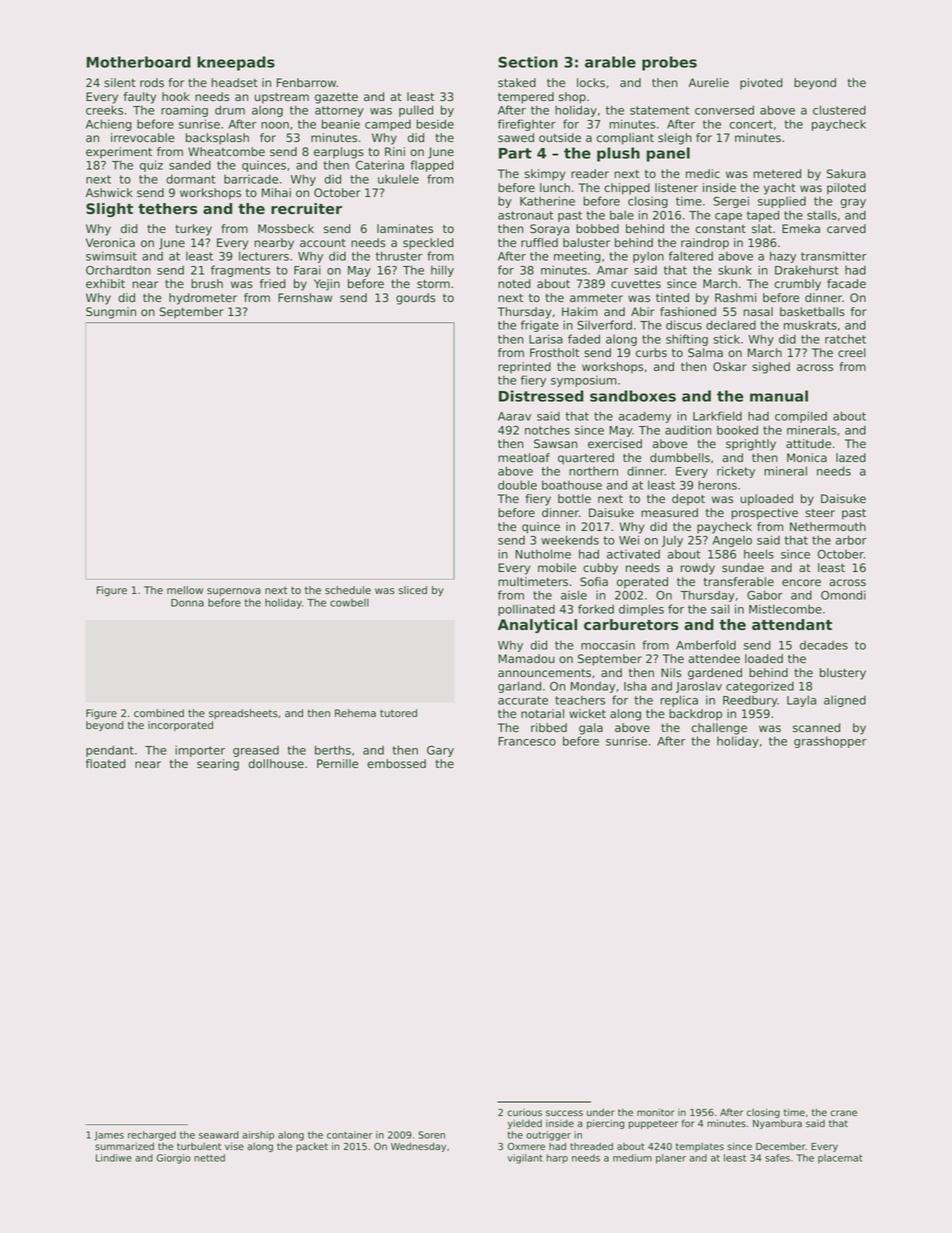  I want to click on Amar, so click(612, 270).
